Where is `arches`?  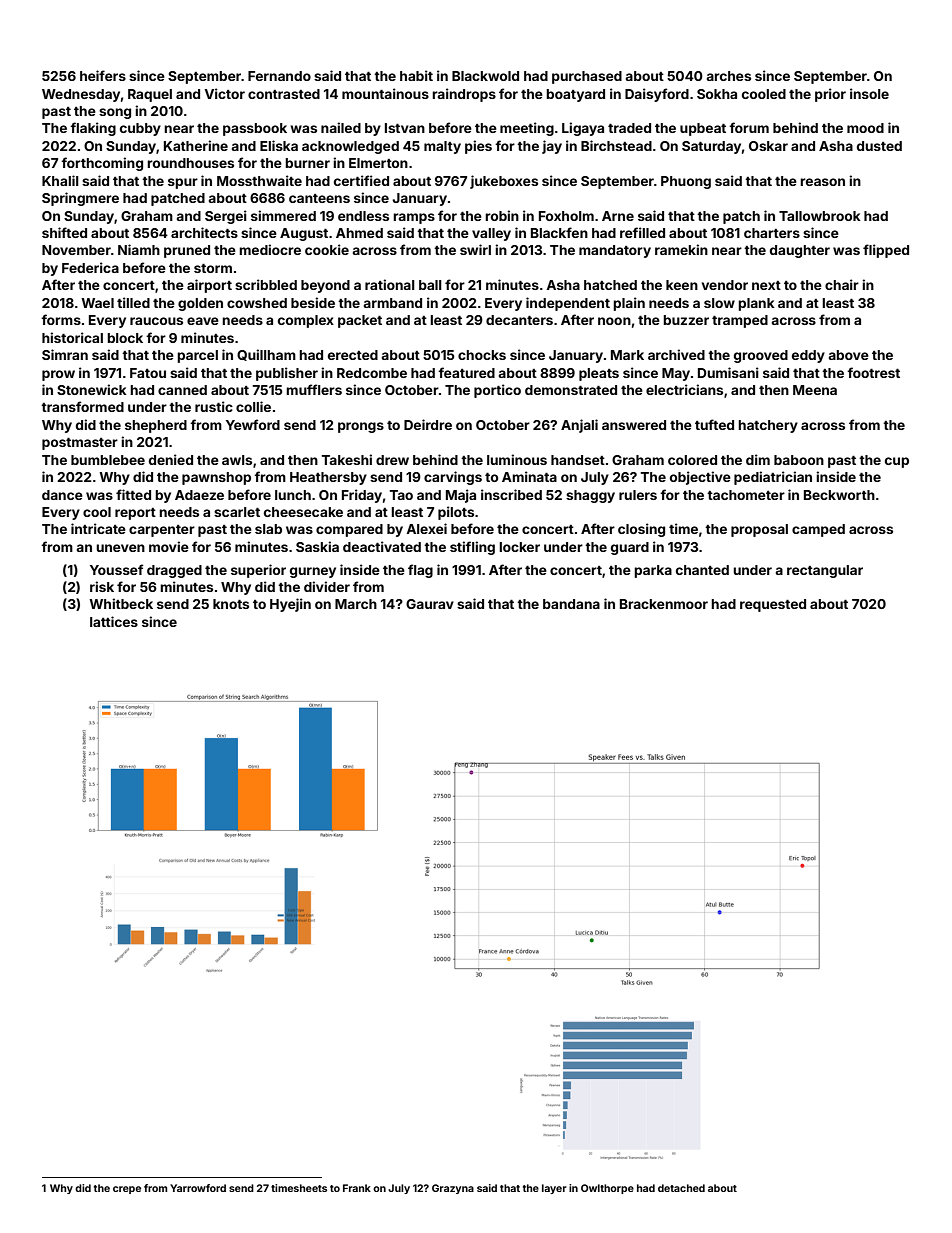
arches is located at coordinates (728, 76).
